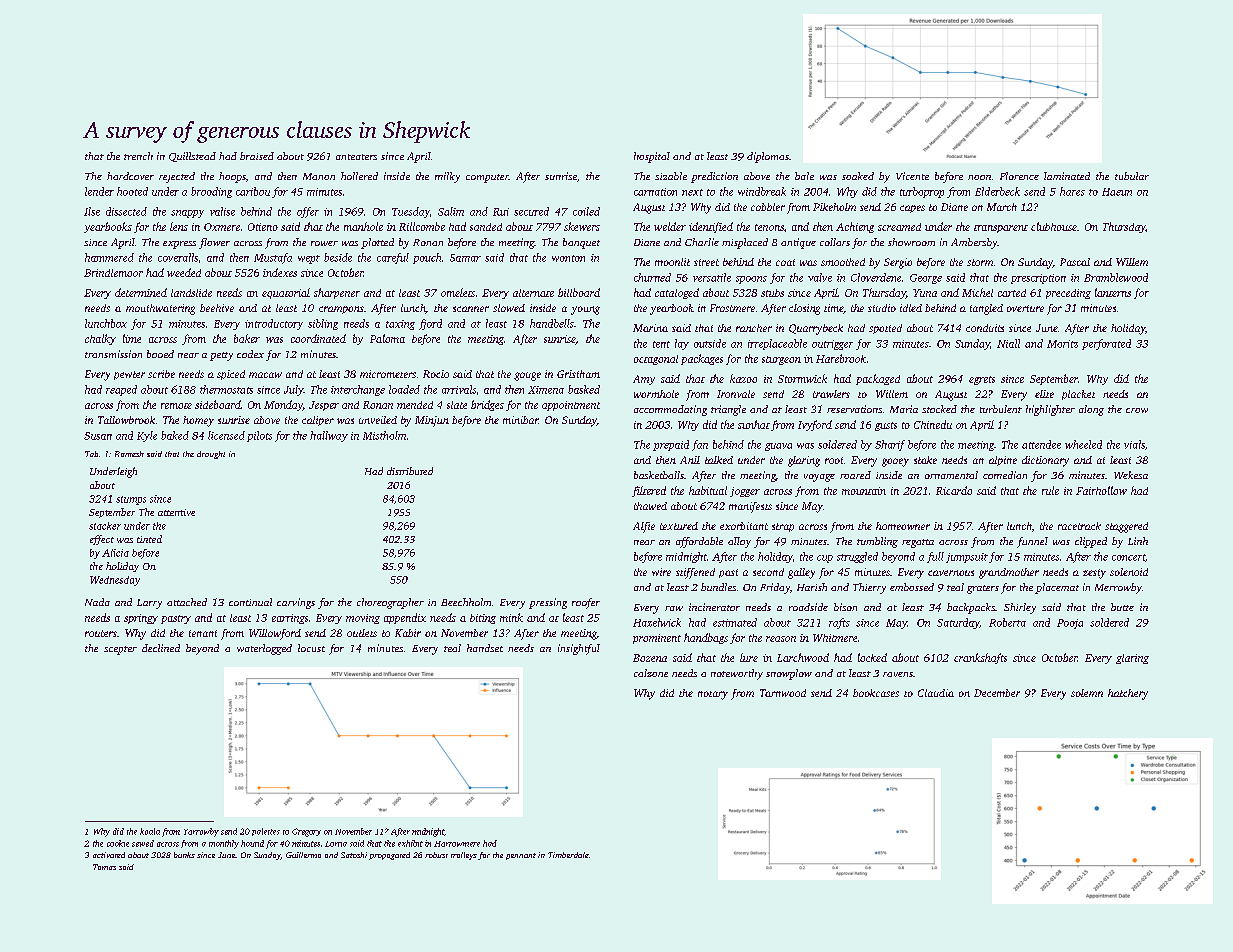 This screenshot has height=952, width=1233. Describe the element at coordinates (1122, 607) in the screenshot. I see `butte` at that location.
